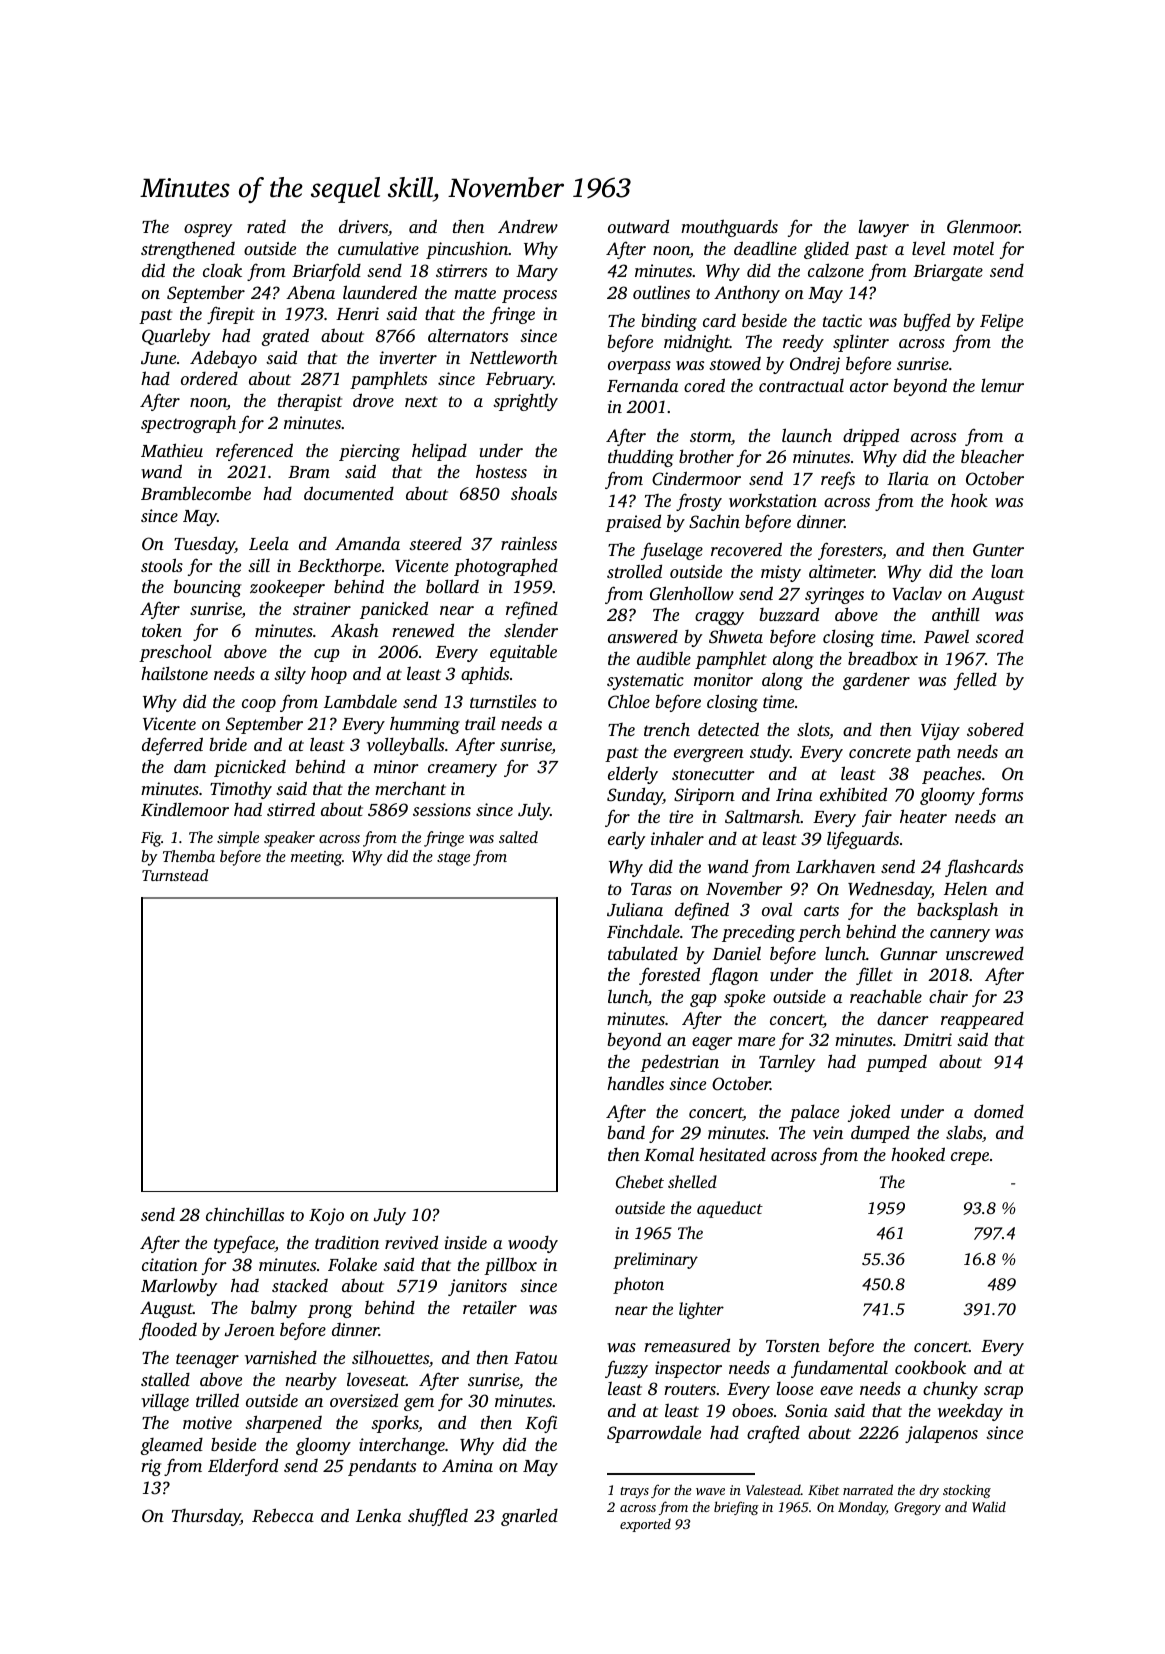 This page has width=1165, height=1654. What do you see at coordinates (917, 593) in the page?
I see `Vaclav` at bounding box center [917, 593].
